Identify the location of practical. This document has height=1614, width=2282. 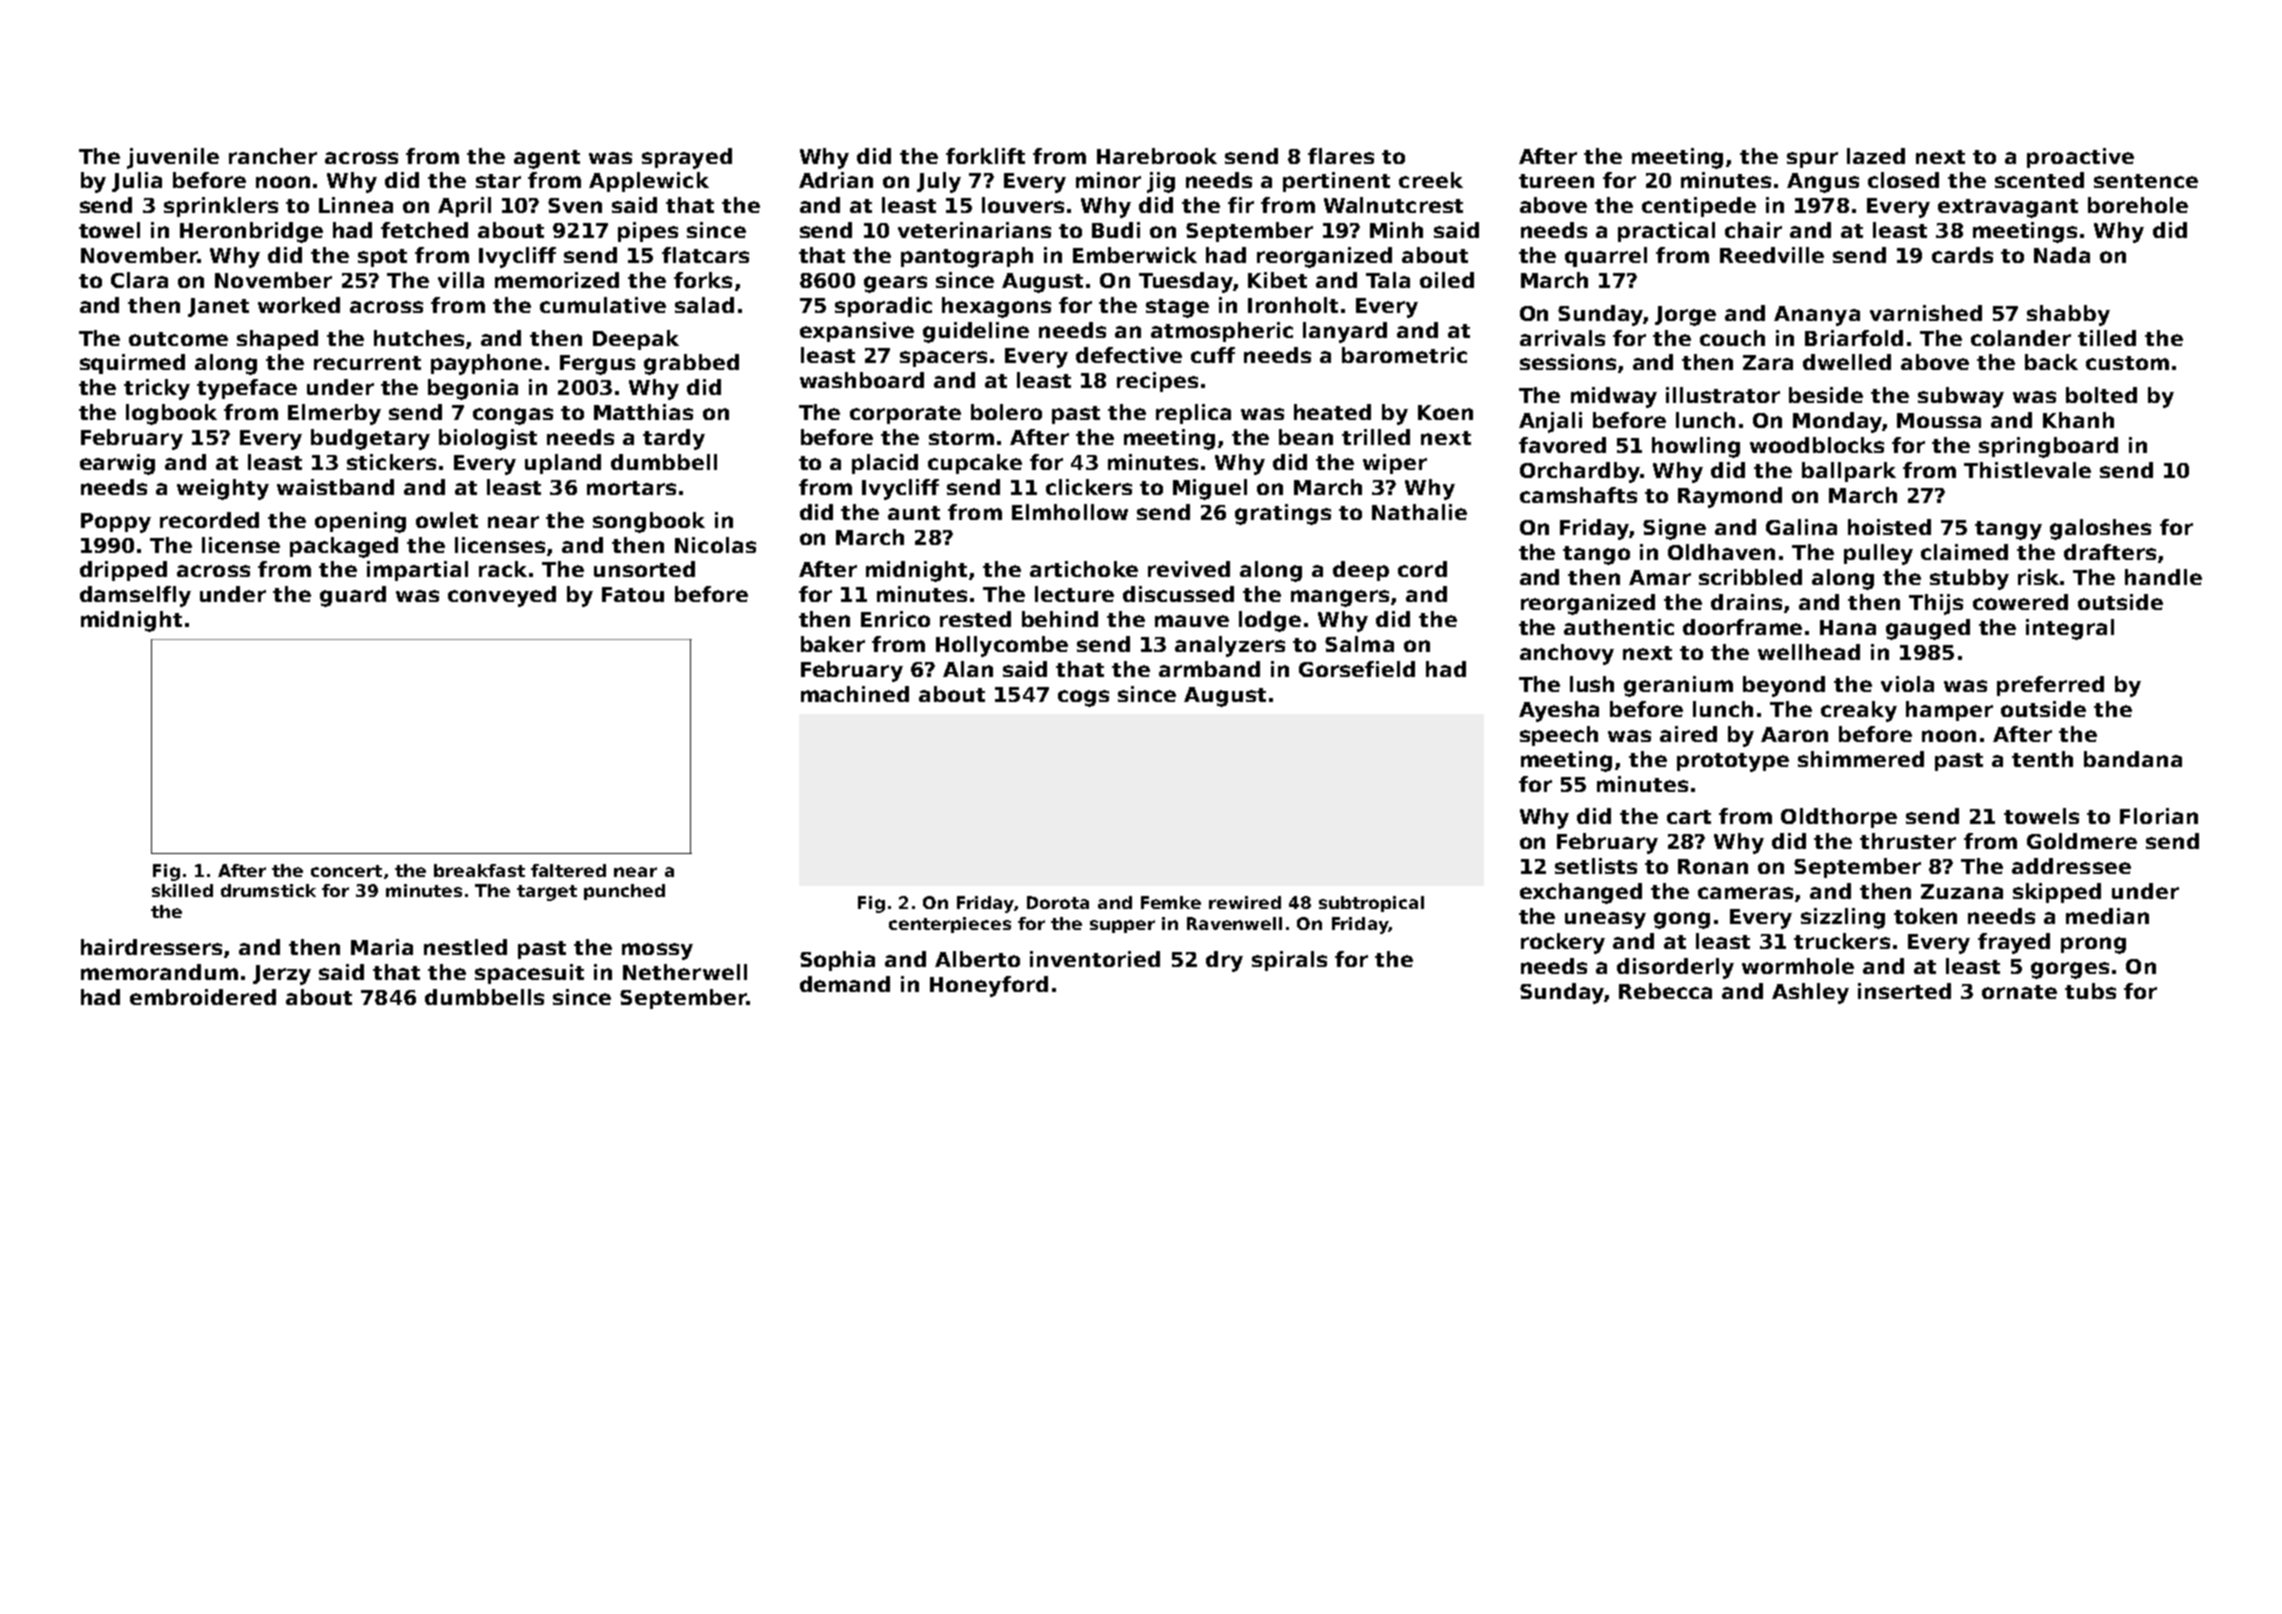
(1666, 232).
